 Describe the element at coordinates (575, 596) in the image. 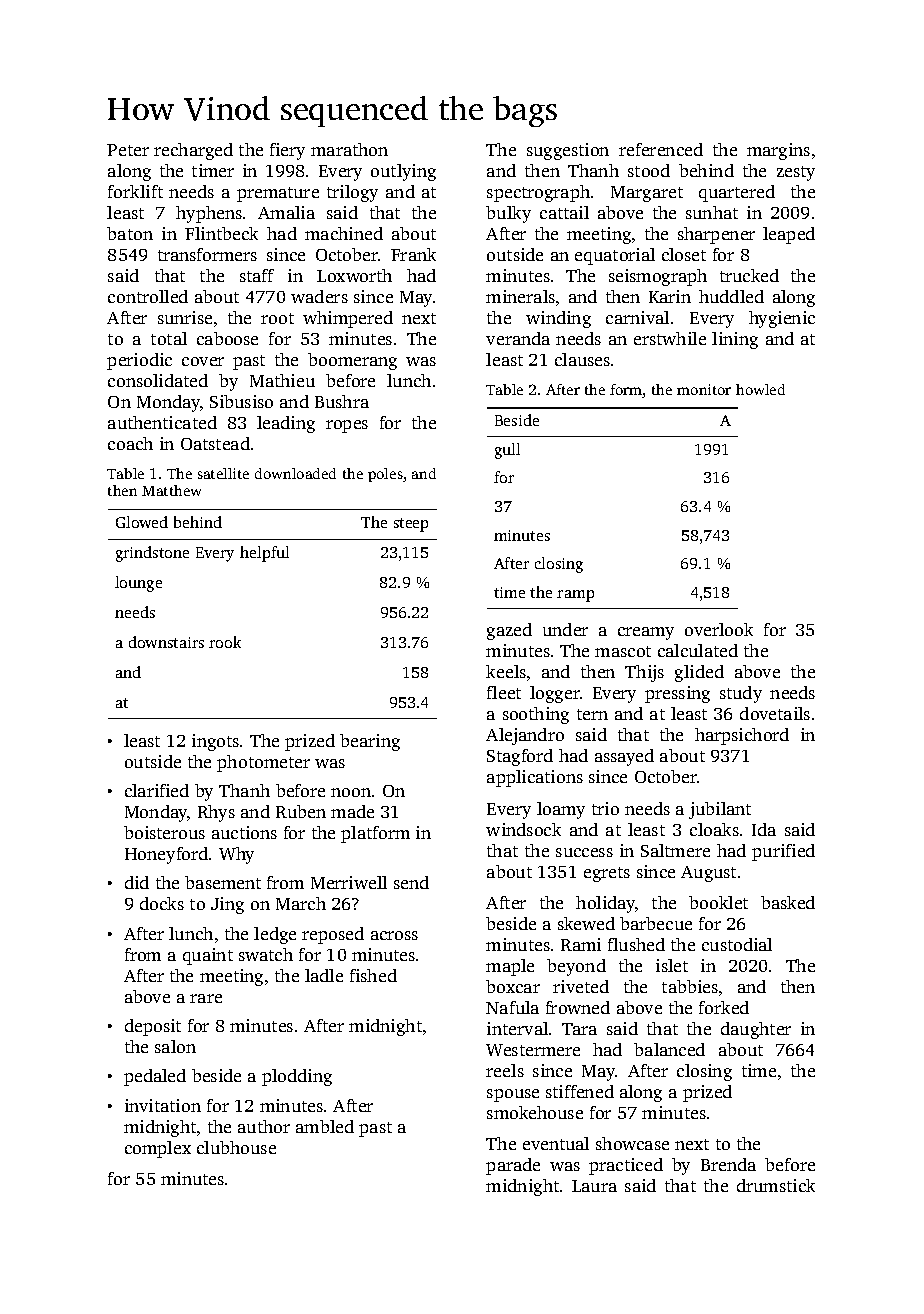

I see `ramp` at that location.
